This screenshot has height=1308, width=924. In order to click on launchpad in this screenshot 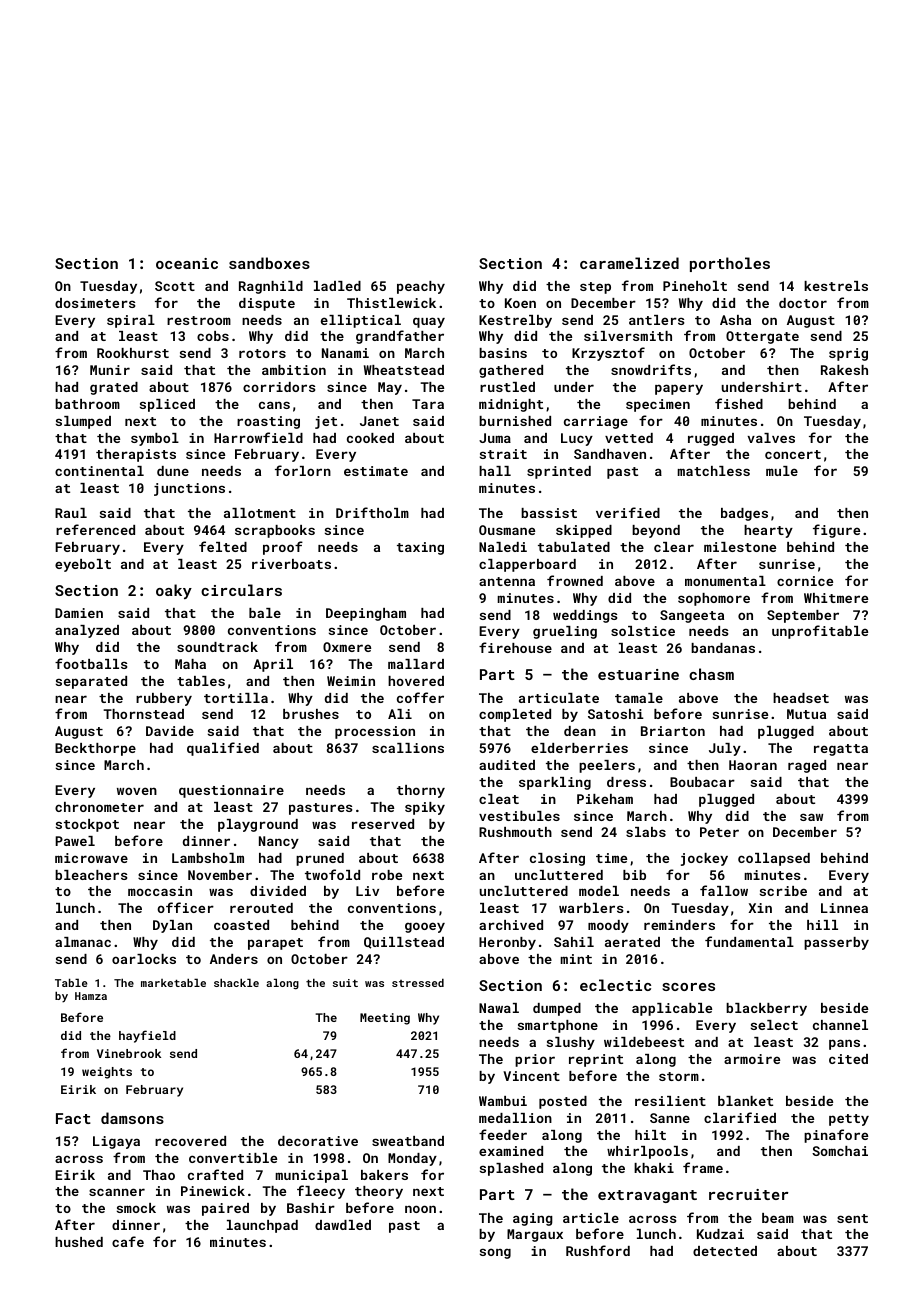, I will do `click(262, 1226)`.
